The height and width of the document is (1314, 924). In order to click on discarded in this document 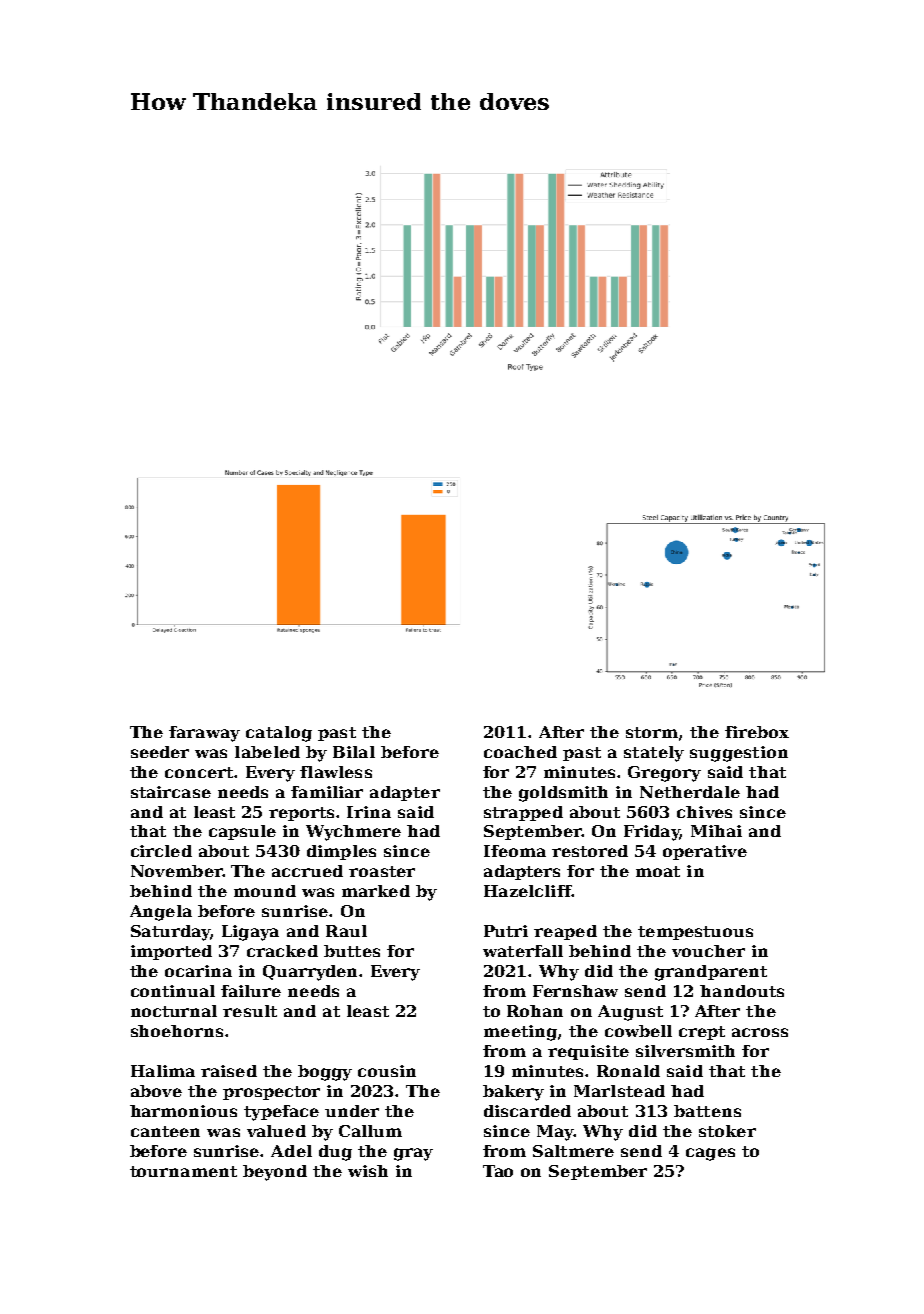, I will do `click(527, 1111)`.
